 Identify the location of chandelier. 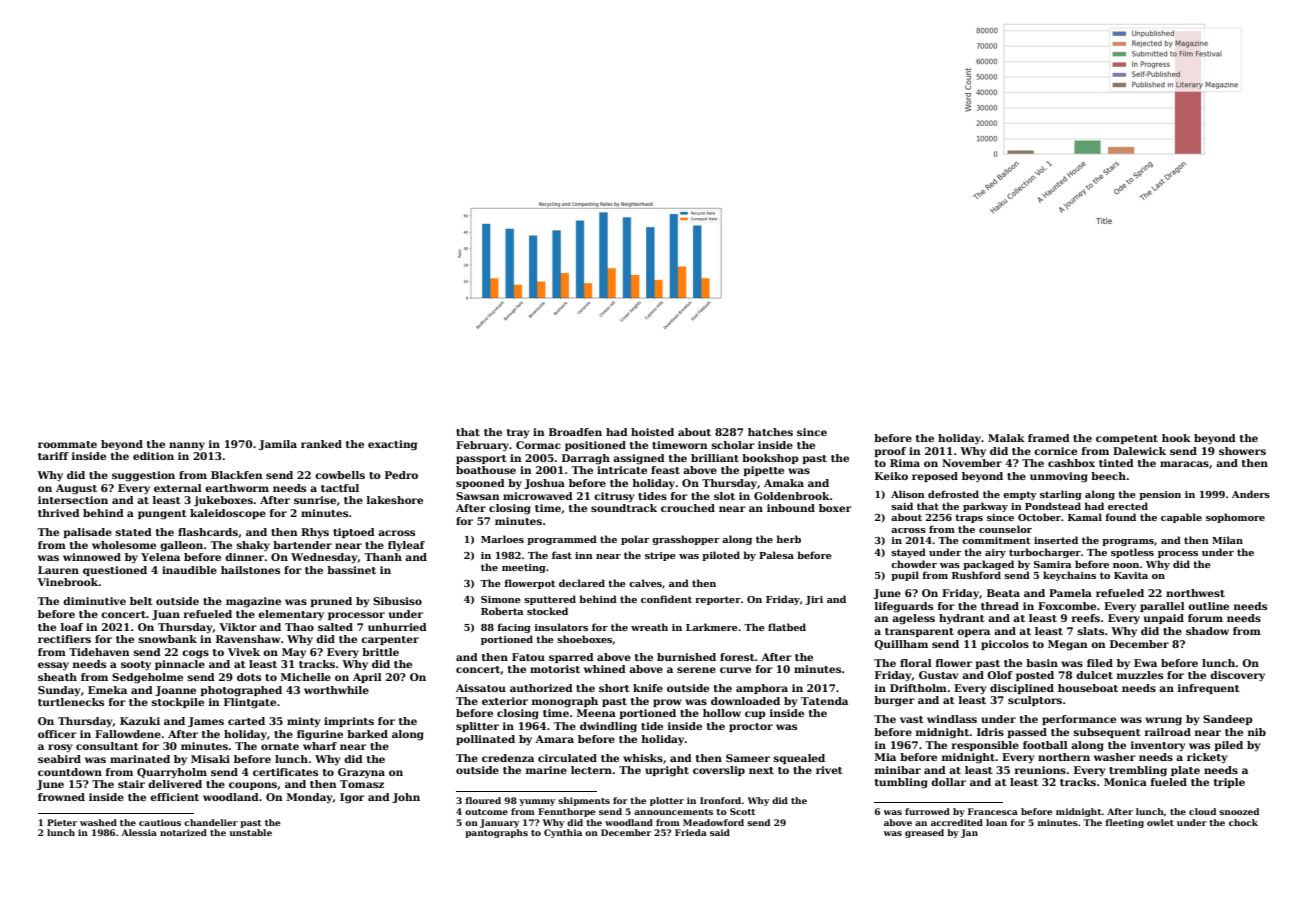
(211, 822).
